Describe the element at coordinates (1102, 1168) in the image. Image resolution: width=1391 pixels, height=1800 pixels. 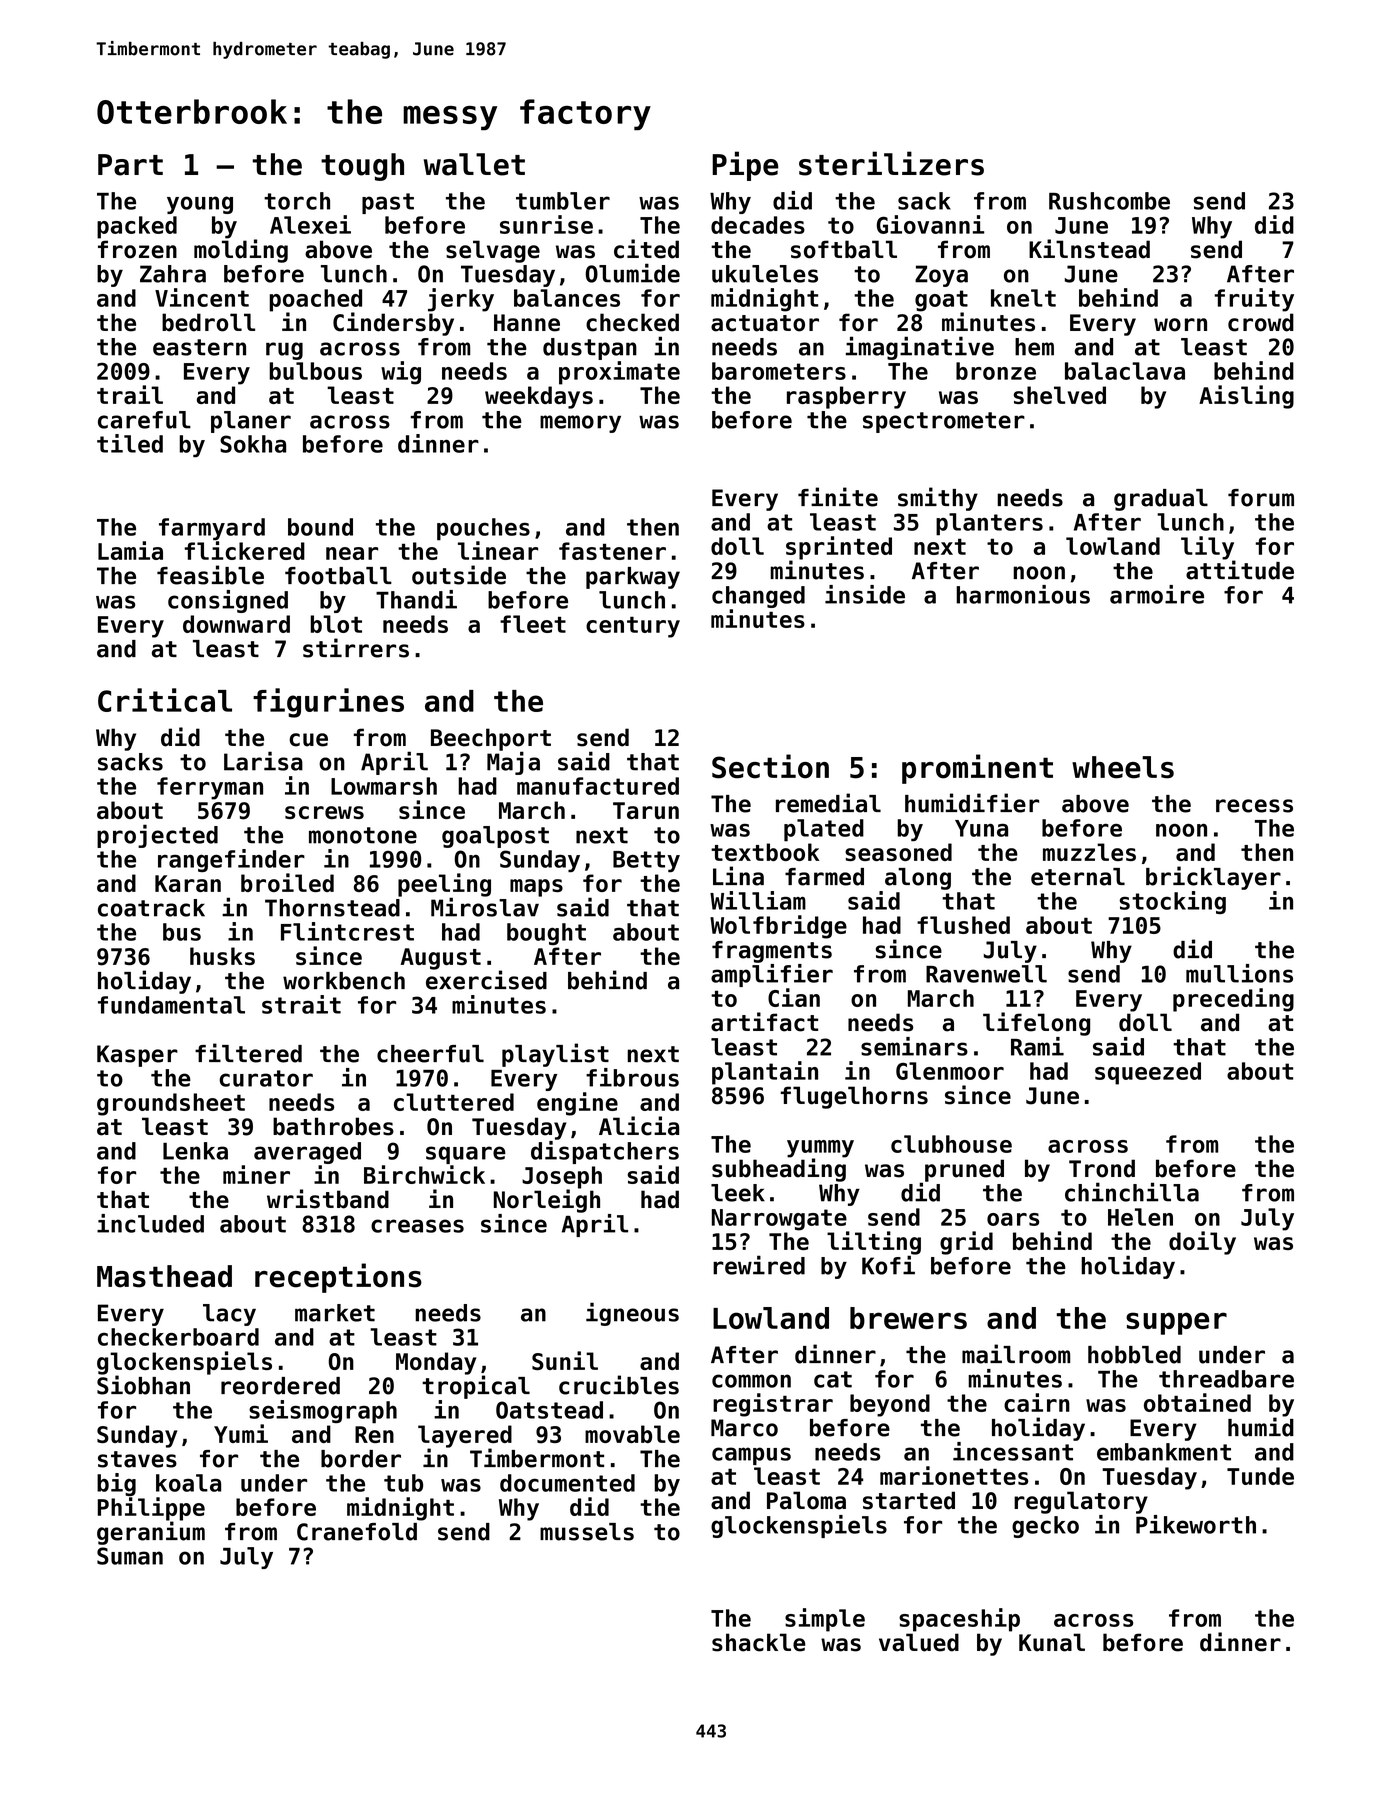
I see `Trond` at that location.
